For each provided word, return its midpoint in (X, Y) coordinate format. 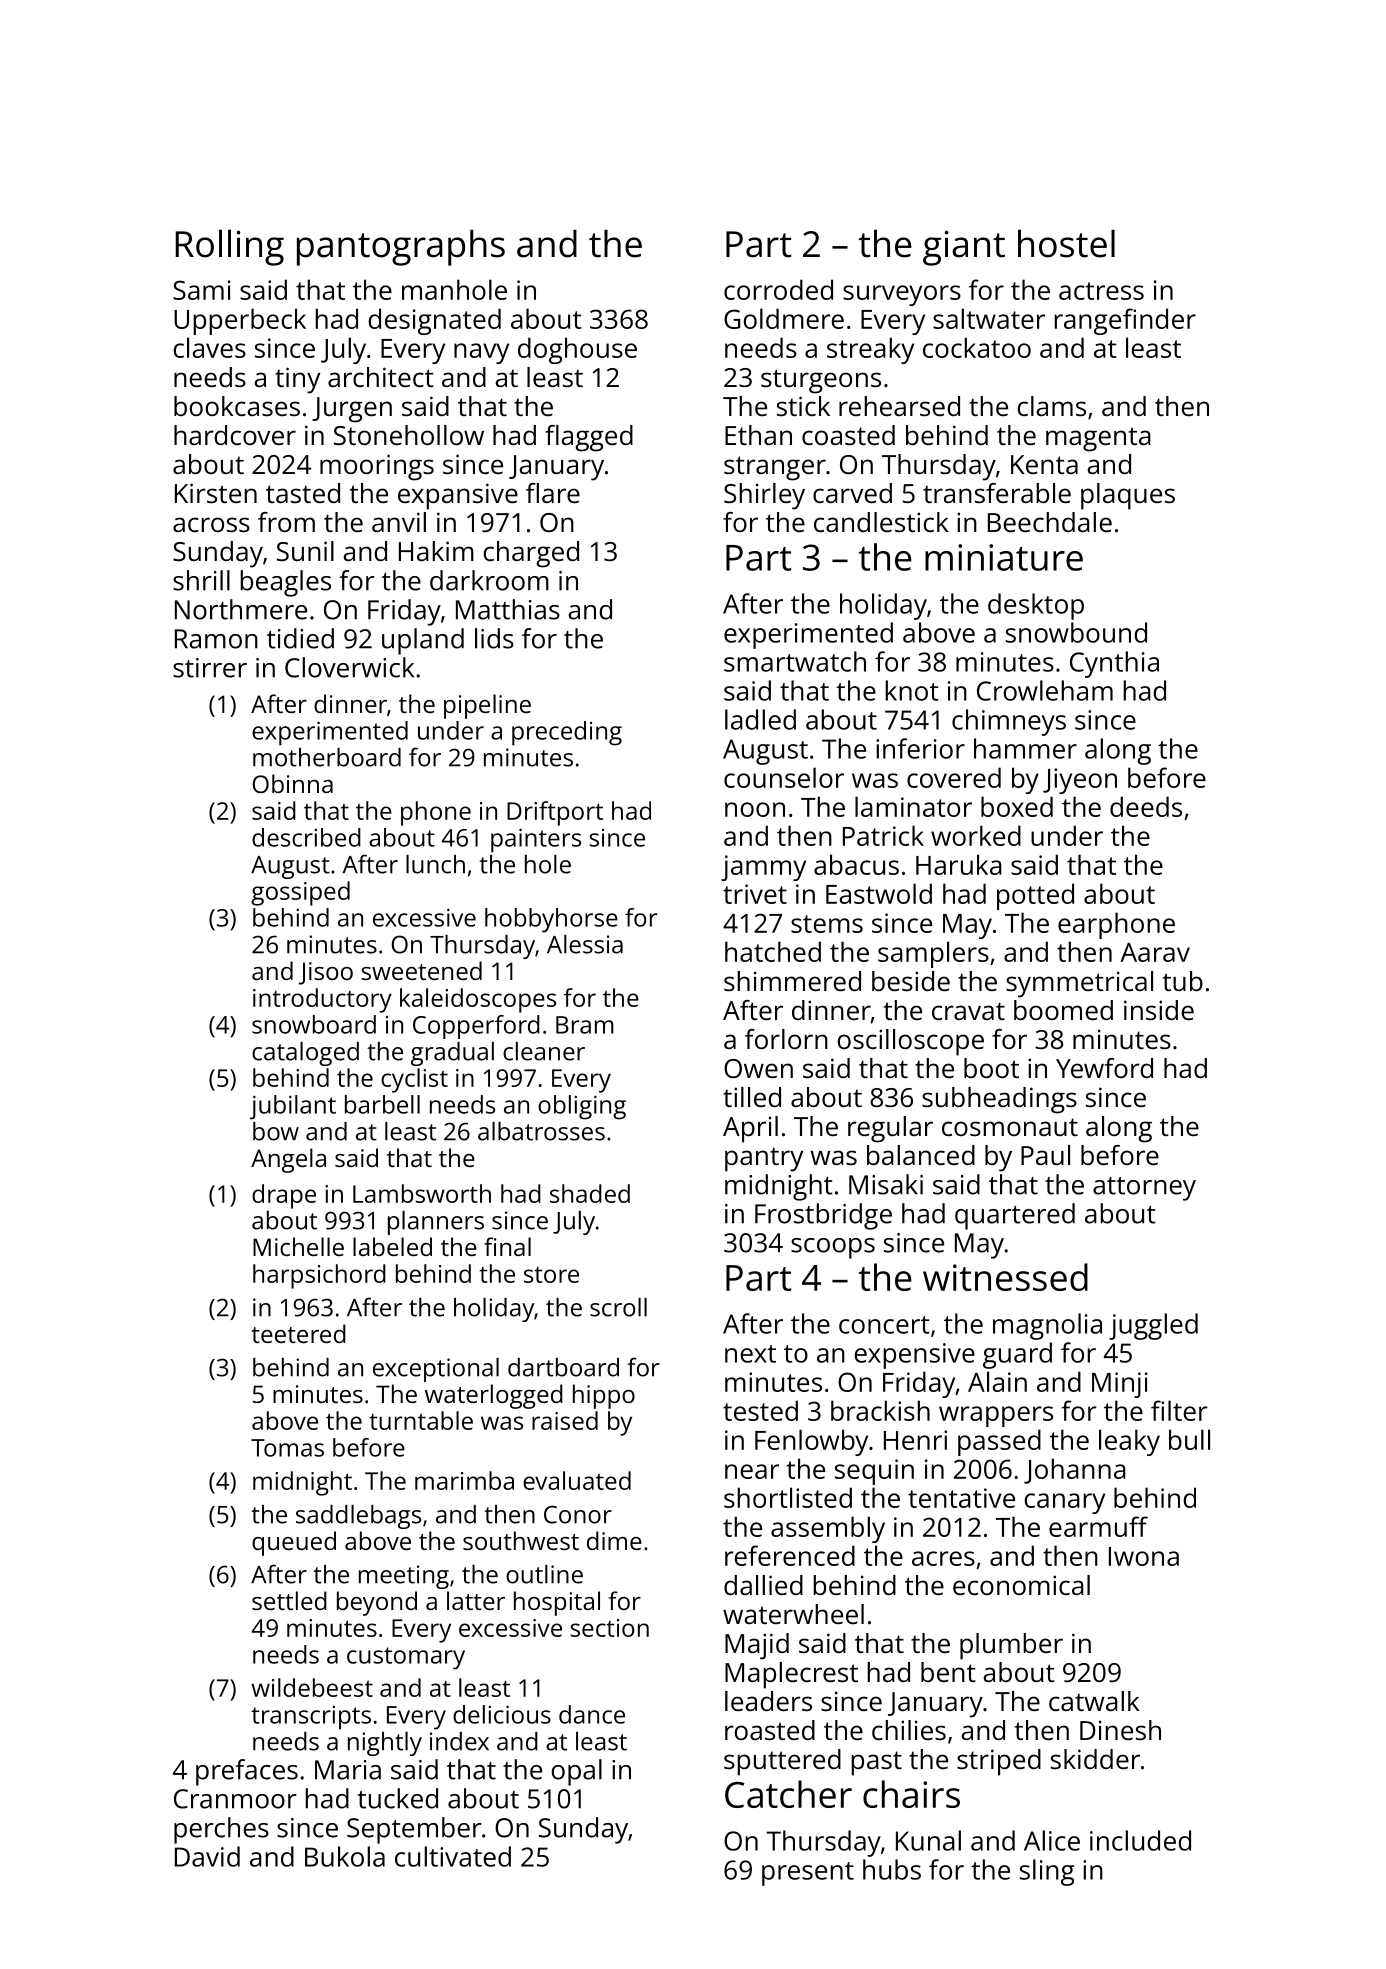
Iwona (1144, 1556)
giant (964, 248)
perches (221, 1830)
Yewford (1104, 1068)
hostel (1066, 243)
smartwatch (795, 661)
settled (289, 1600)
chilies (909, 1730)
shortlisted (788, 1497)
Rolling (229, 247)
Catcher (788, 1794)
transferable (997, 493)
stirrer (210, 668)
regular (890, 1129)
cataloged (305, 1054)
